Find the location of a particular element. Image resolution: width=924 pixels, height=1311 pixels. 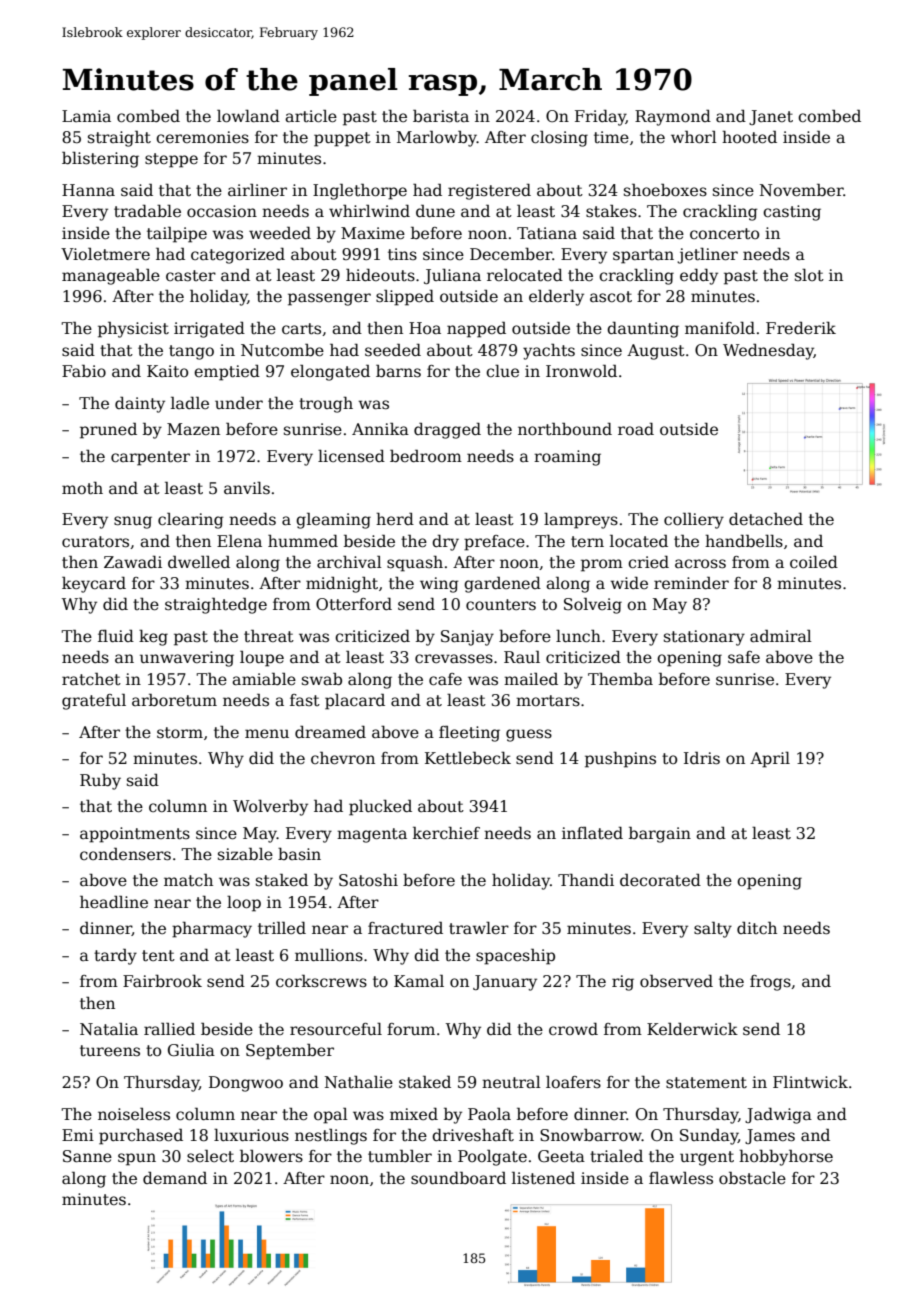

trawler is located at coordinates (479, 928).
